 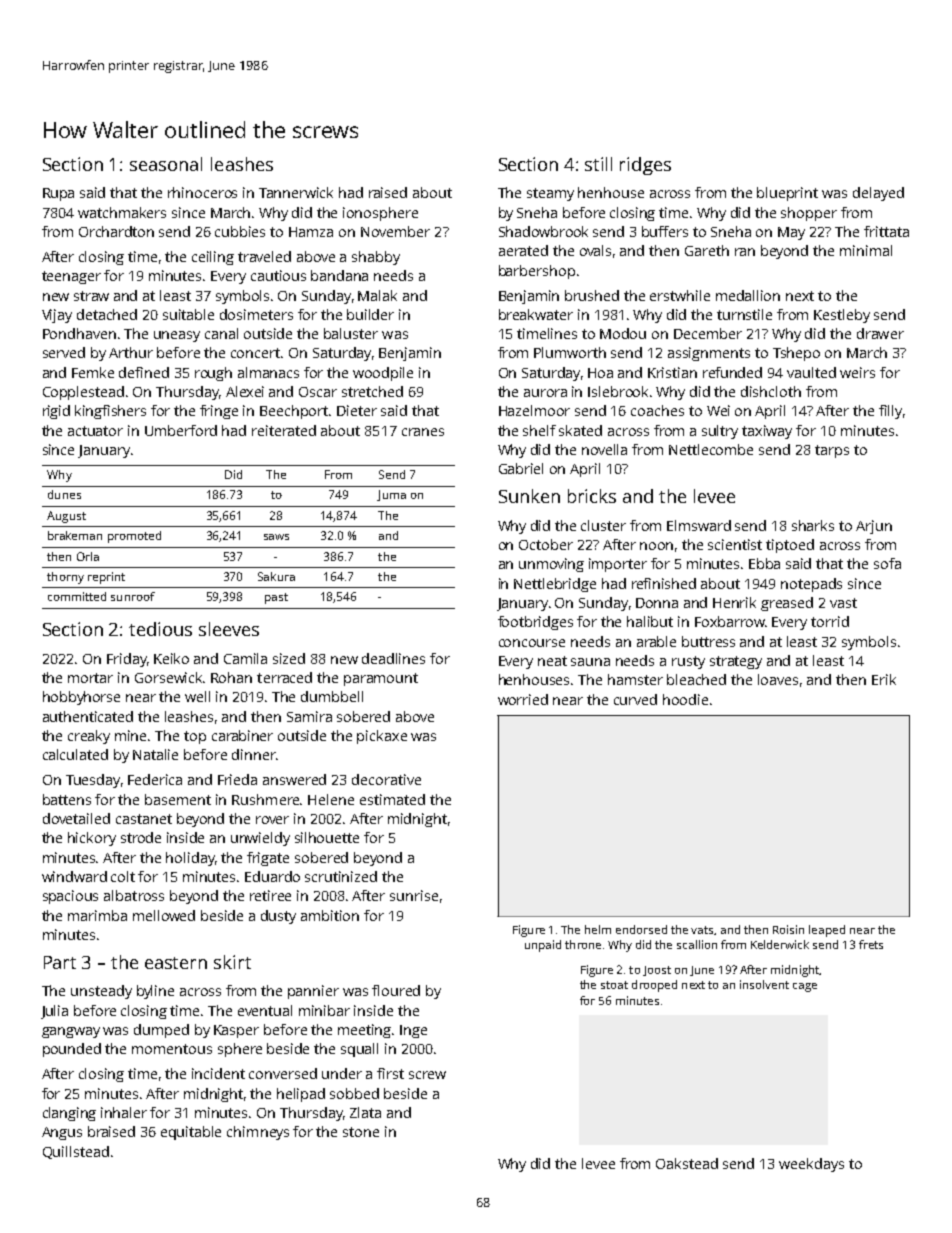 What do you see at coordinates (811, 585) in the document?
I see `notepads` at bounding box center [811, 585].
